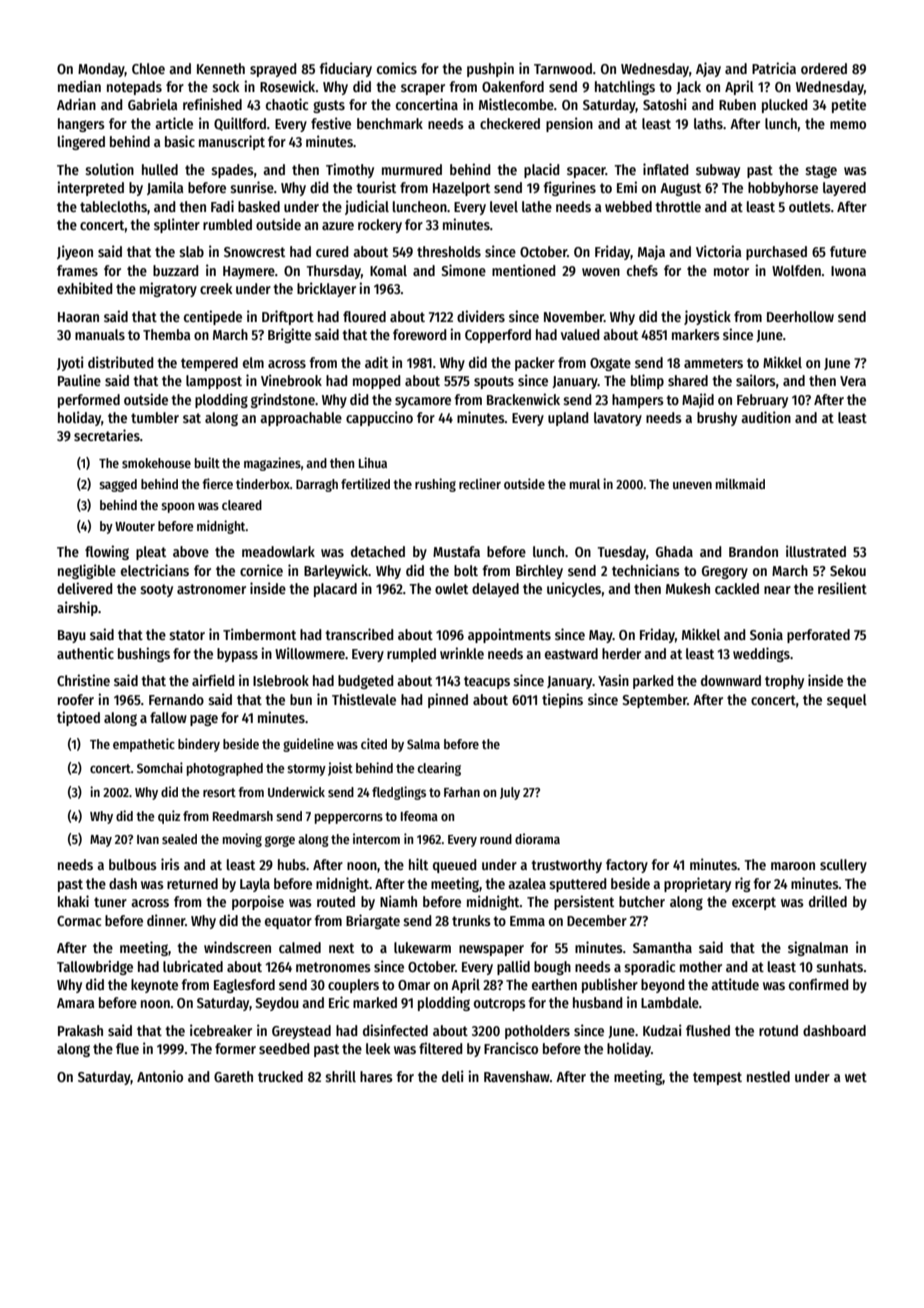 Image resolution: width=924 pixels, height=1308 pixels. What do you see at coordinates (708, 69) in the image?
I see `Ajay` at bounding box center [708, 69].
